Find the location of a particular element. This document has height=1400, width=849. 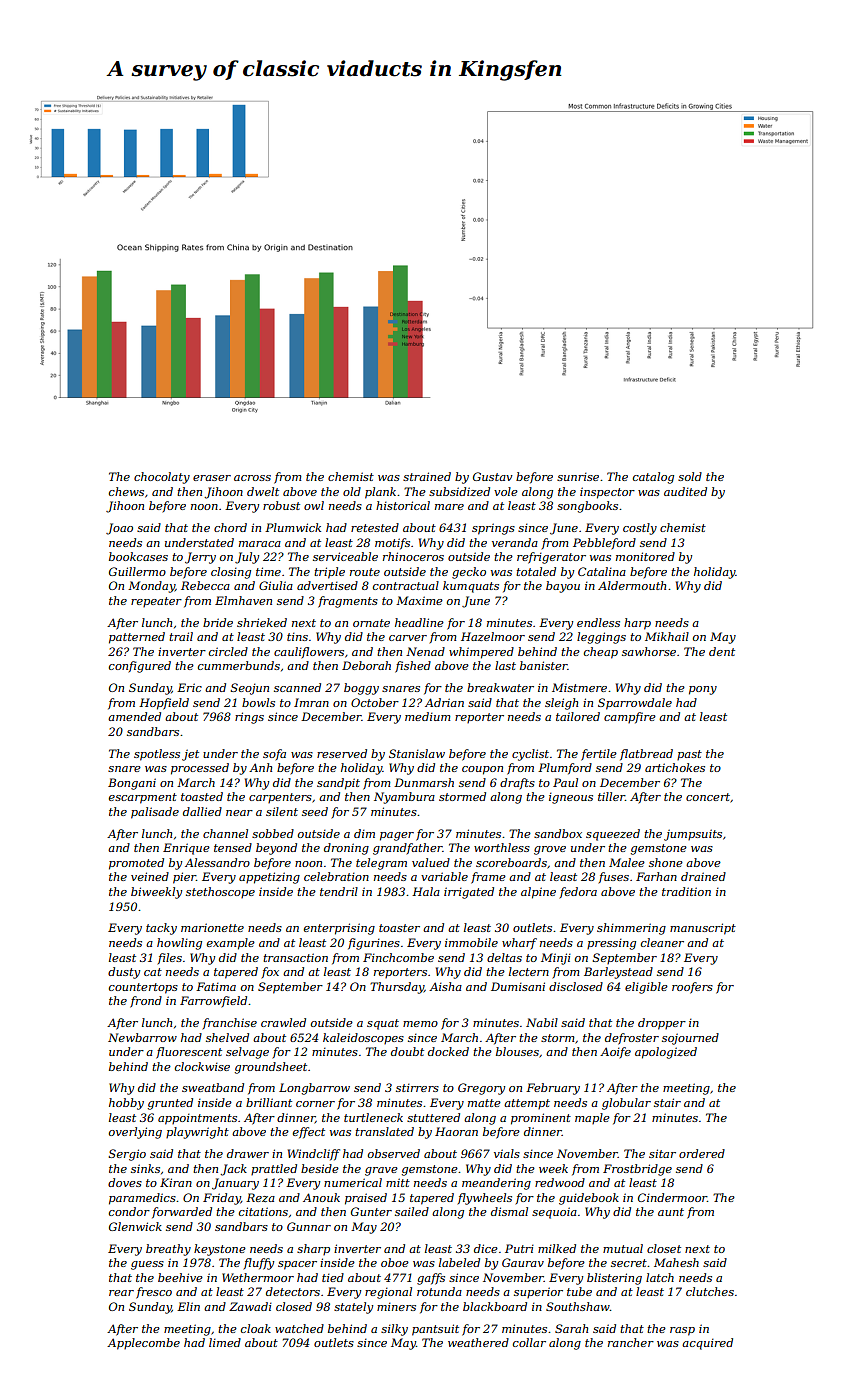

coupon is located at coordinates (482, 770).
